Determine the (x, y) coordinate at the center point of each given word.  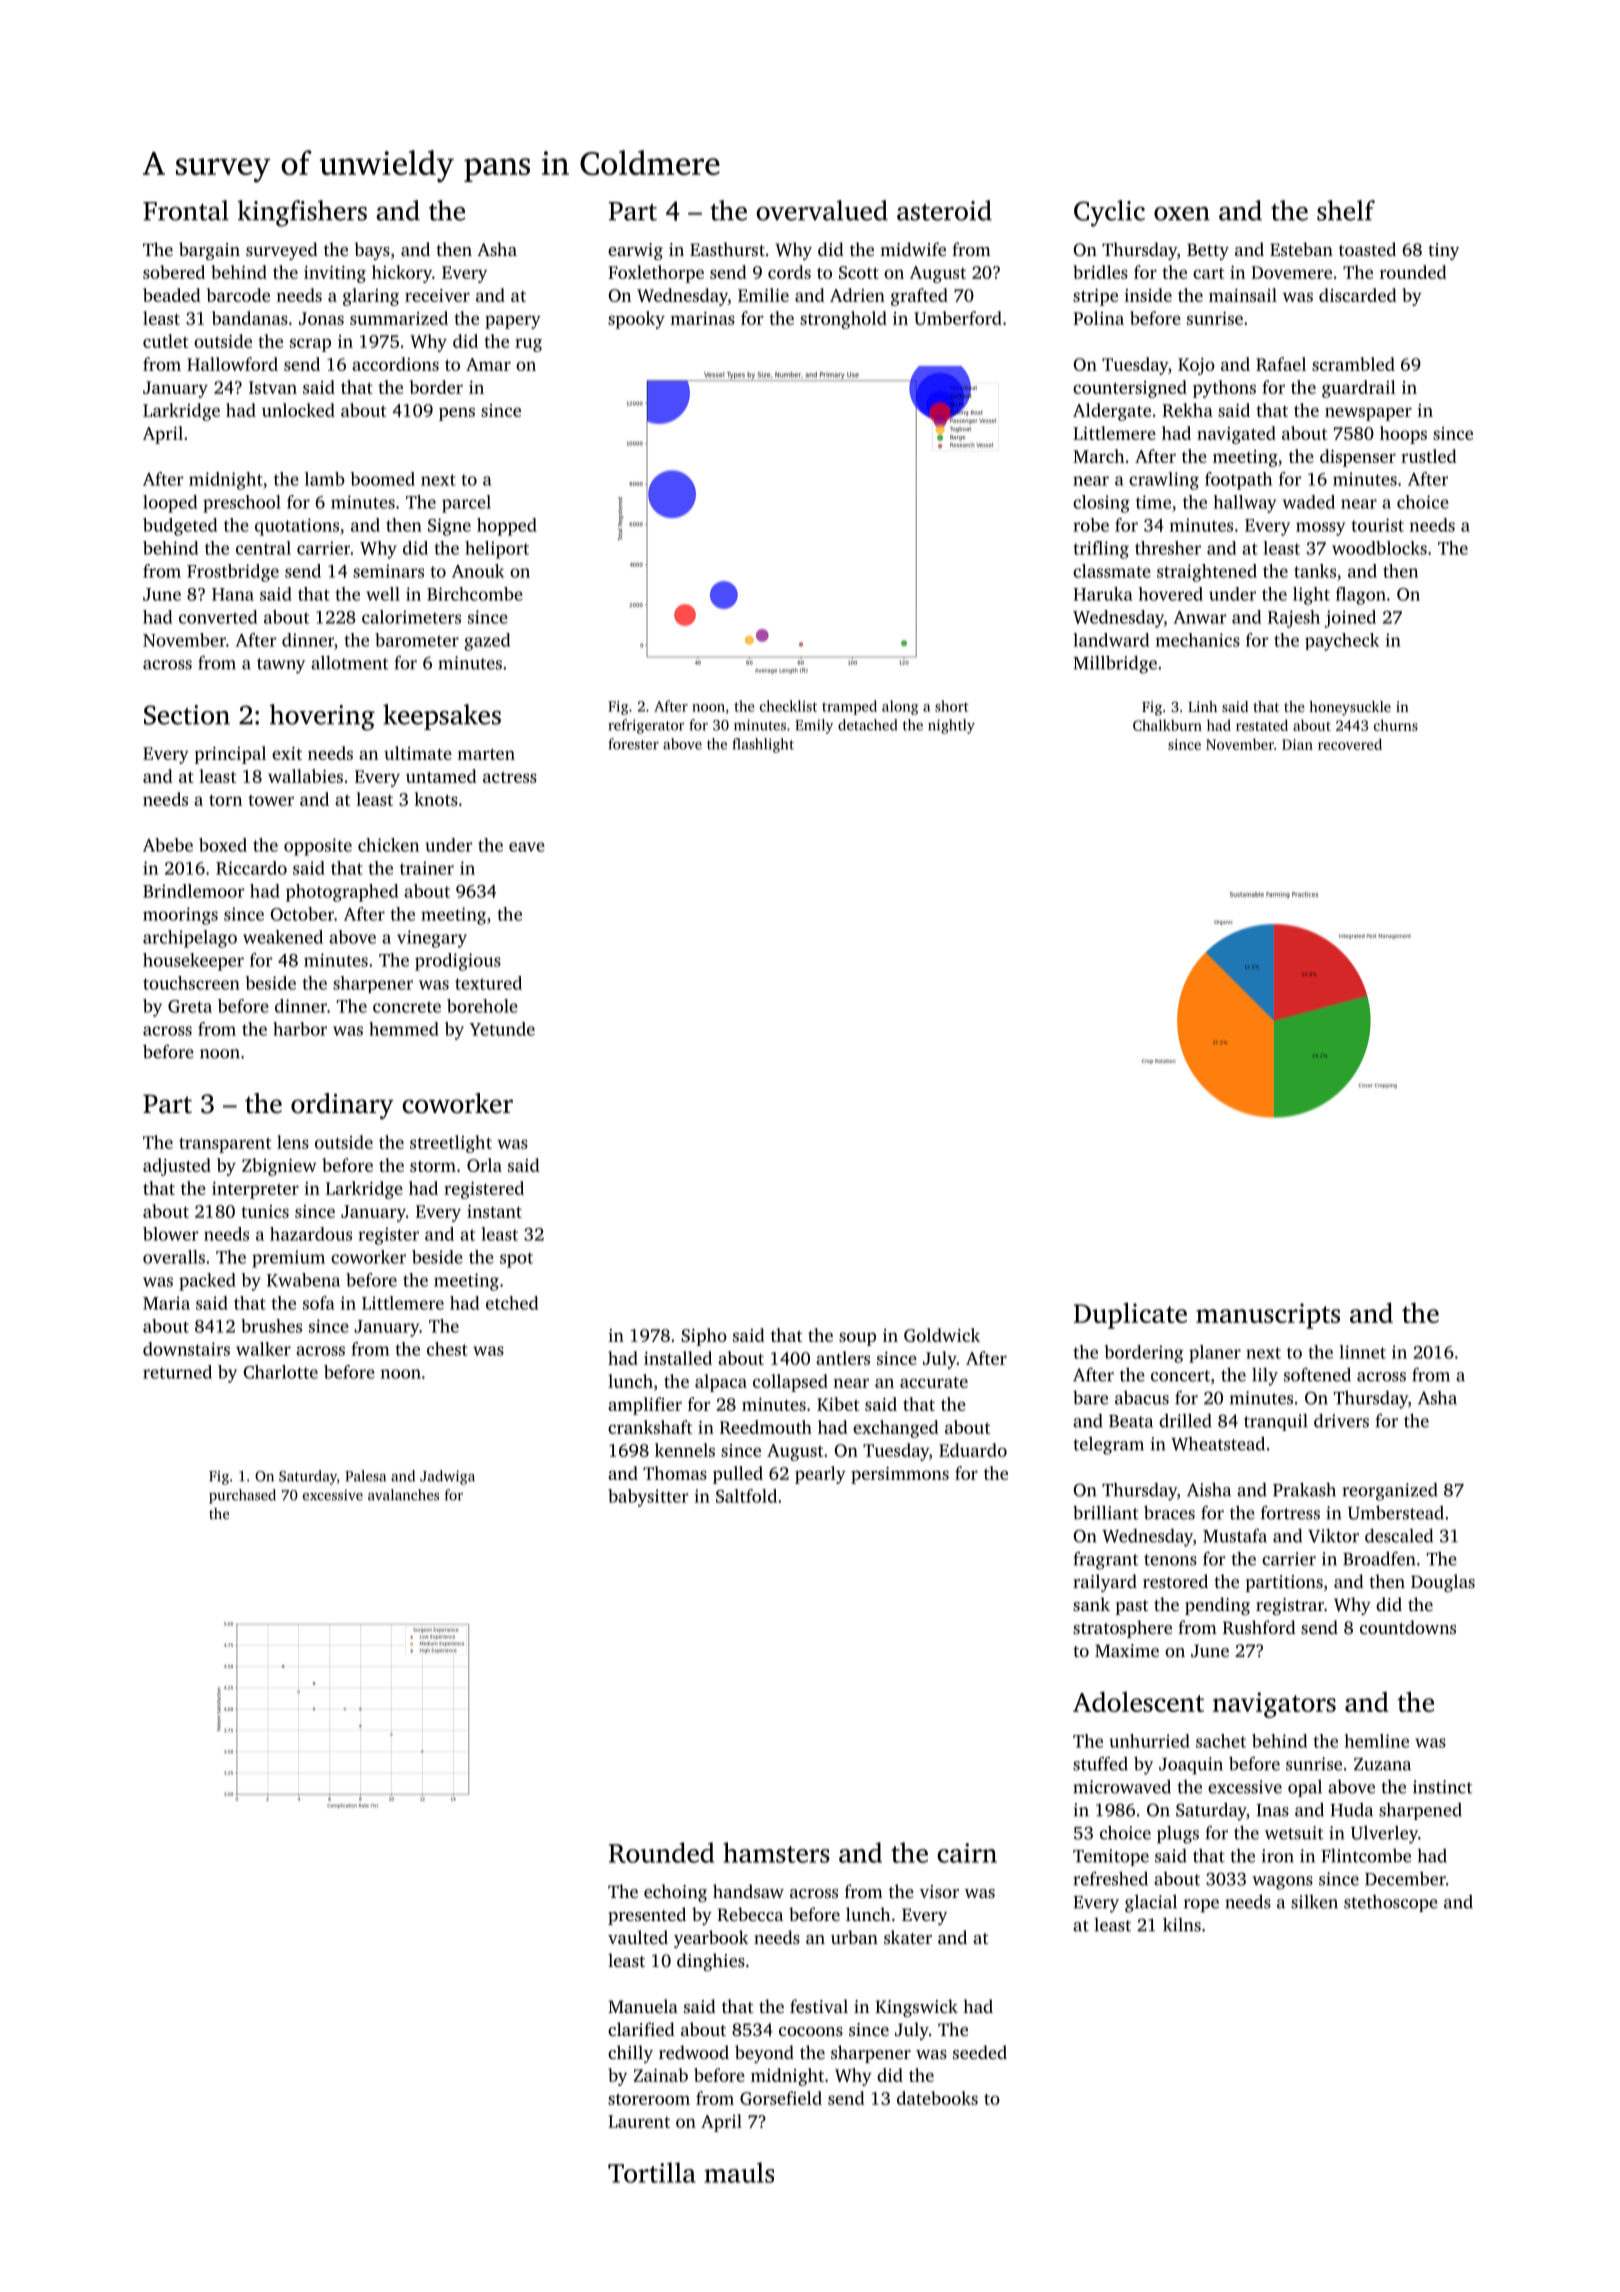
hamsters (776, 1852)
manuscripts (1268, 1316)
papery (513, 322)
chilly (630, 2054)
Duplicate (1130, 1315)
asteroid (944, 210)
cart (1208, 273)
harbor (300, 1029)
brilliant (1106, 1512)
